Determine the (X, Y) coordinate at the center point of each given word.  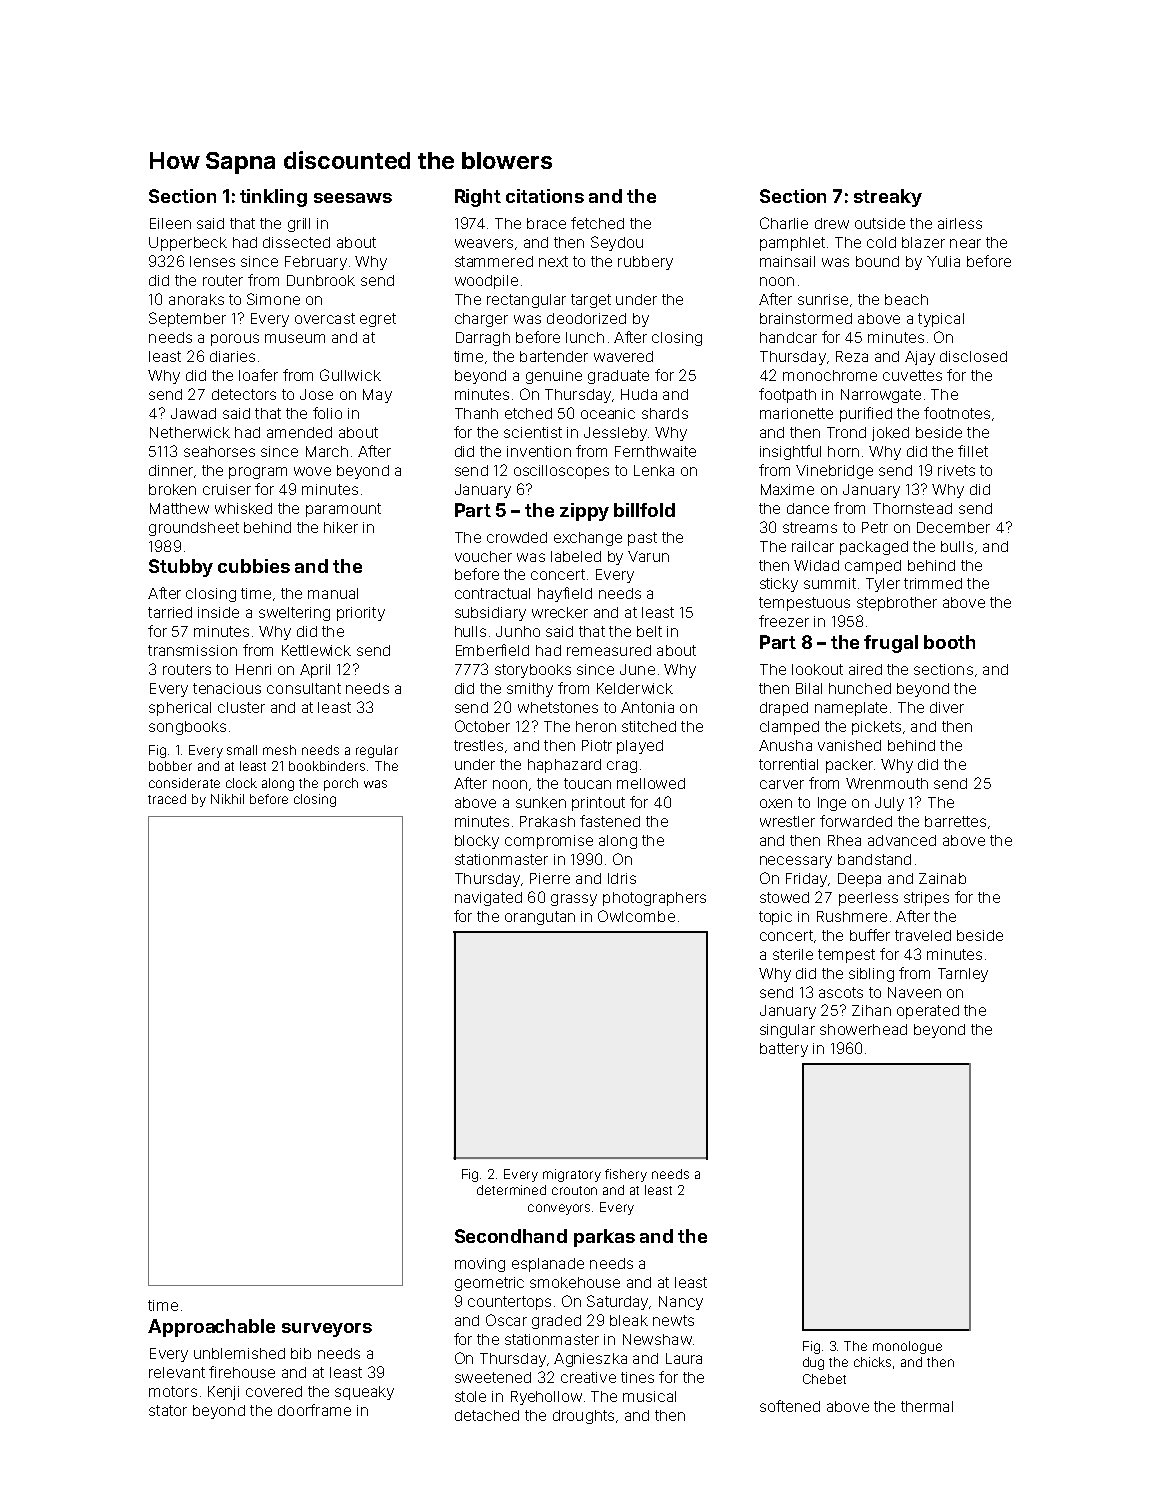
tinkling (273, 198)
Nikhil (227, 799)
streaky (888, 198)
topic (775, 918)
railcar (813, 546)
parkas (604, 1238)
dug (813, 1363)
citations (545, 196)
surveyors (327, 1330)
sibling (871, 975)
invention (539, 451)
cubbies (254, 566)
